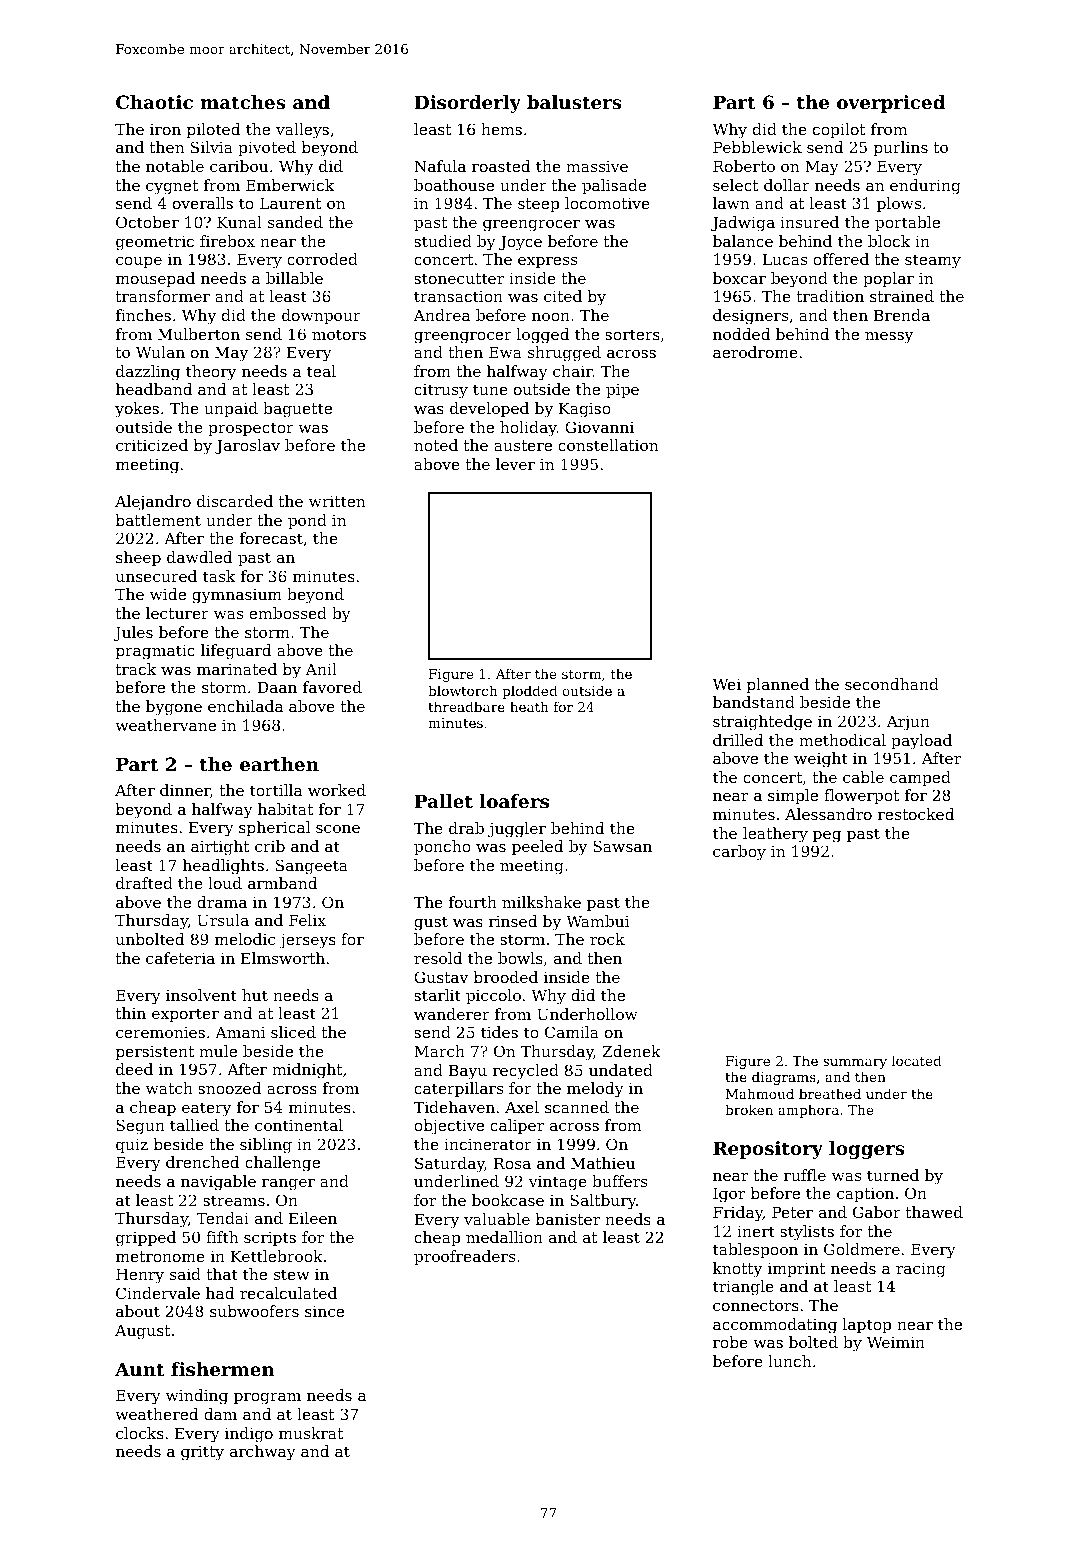 Image resolution: width=1080 pixels, height=1564 pixels. I want to click on bandstand, so click(754, 702).
